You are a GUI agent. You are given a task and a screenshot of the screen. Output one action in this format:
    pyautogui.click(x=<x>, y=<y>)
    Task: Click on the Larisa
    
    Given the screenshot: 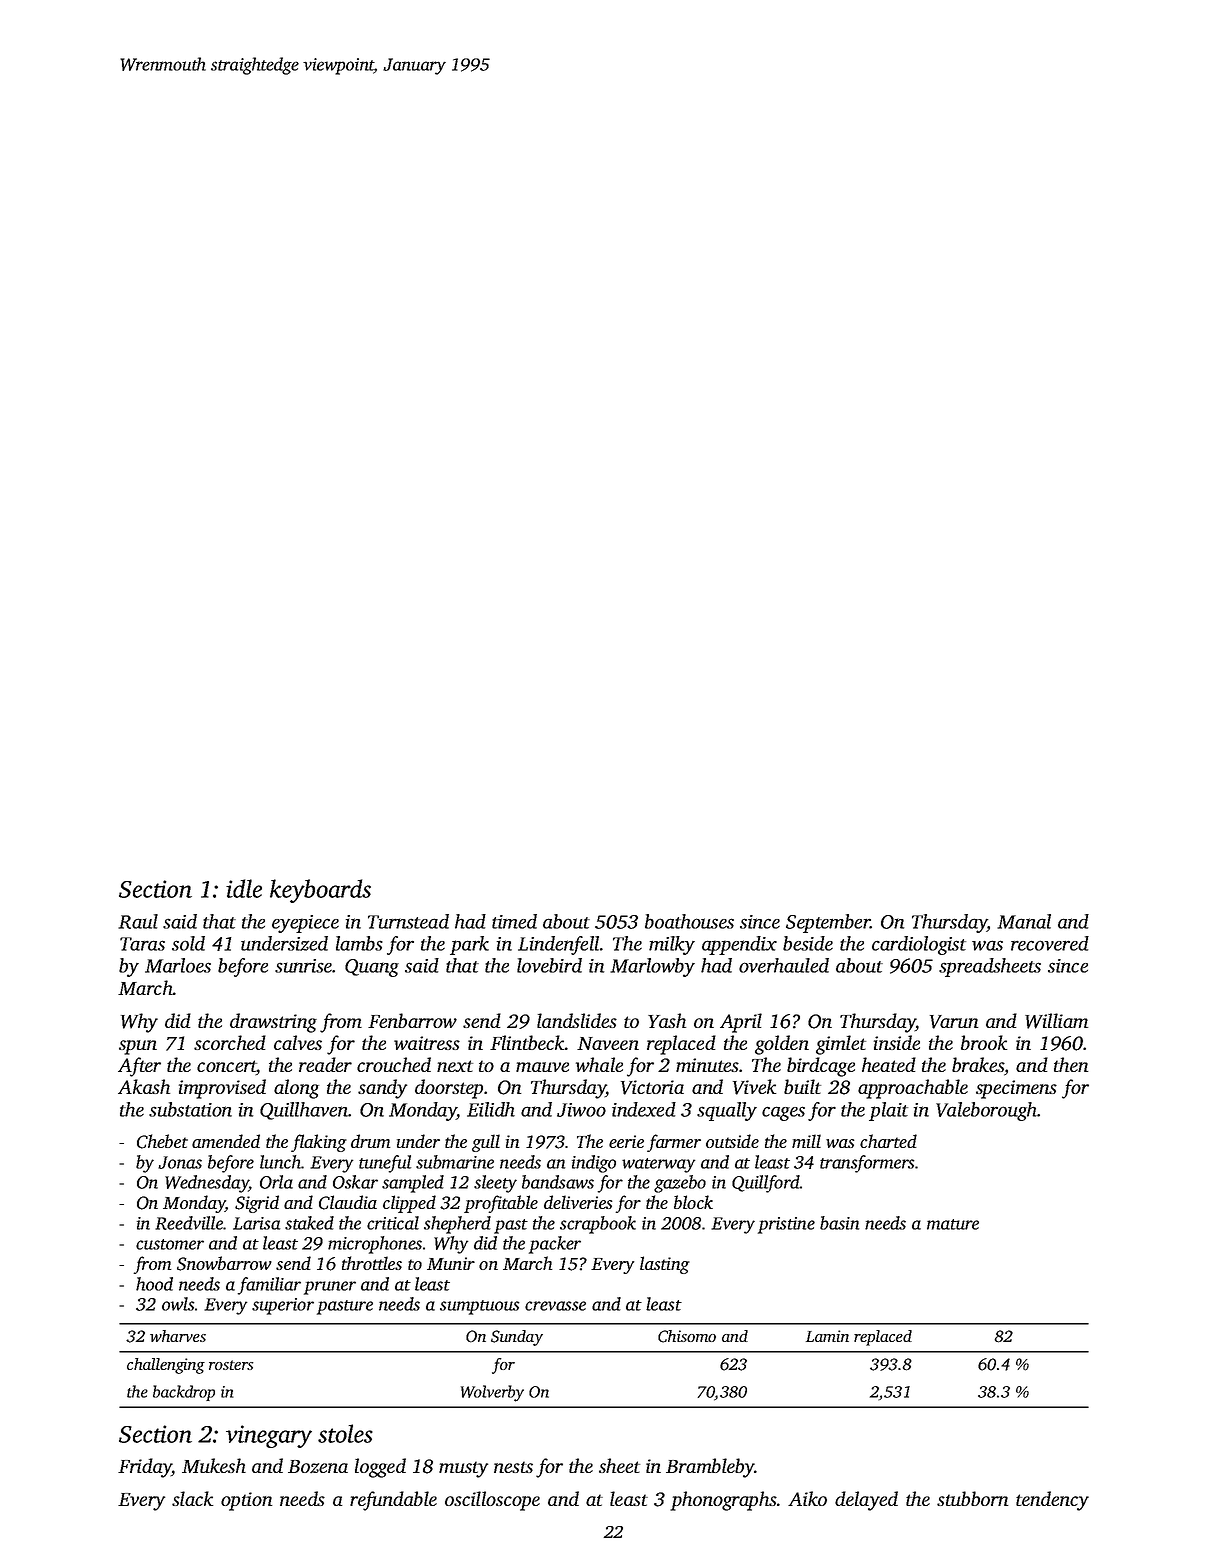 What is the action you would take?
    pyautogui.click(x=256, y=1223)
